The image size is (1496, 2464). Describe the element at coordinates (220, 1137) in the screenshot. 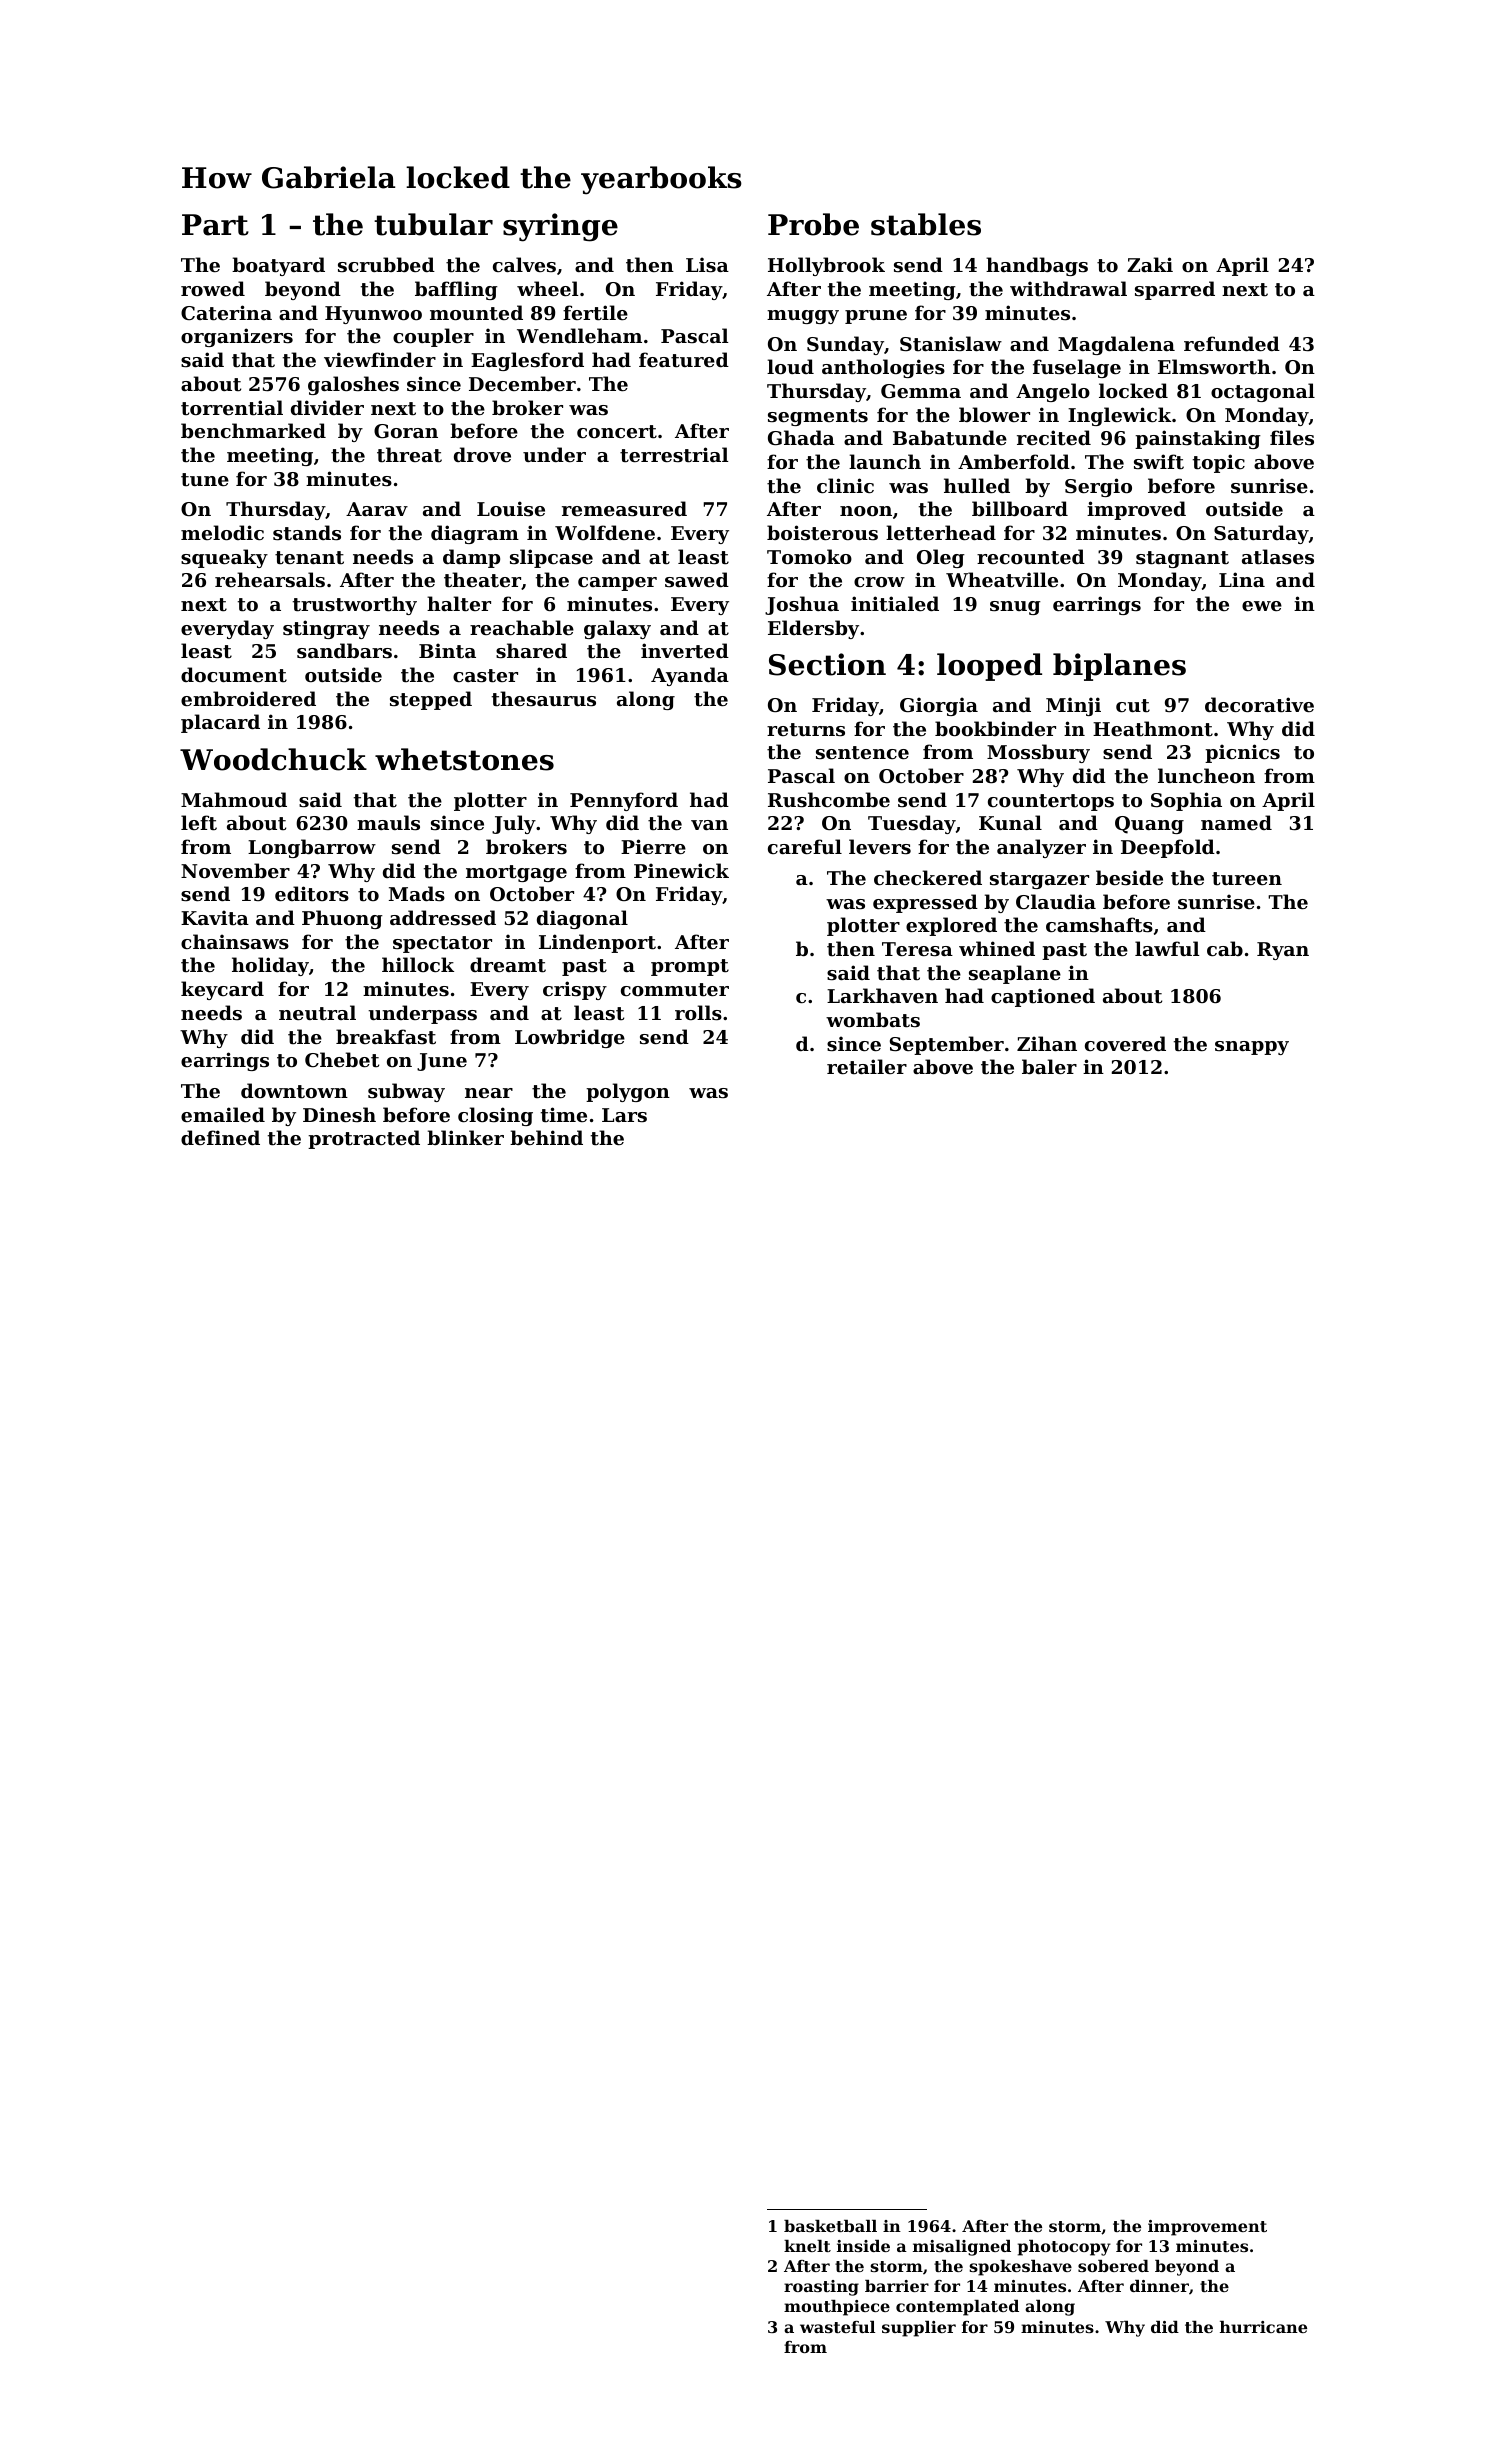

I see `defined` at that location.
